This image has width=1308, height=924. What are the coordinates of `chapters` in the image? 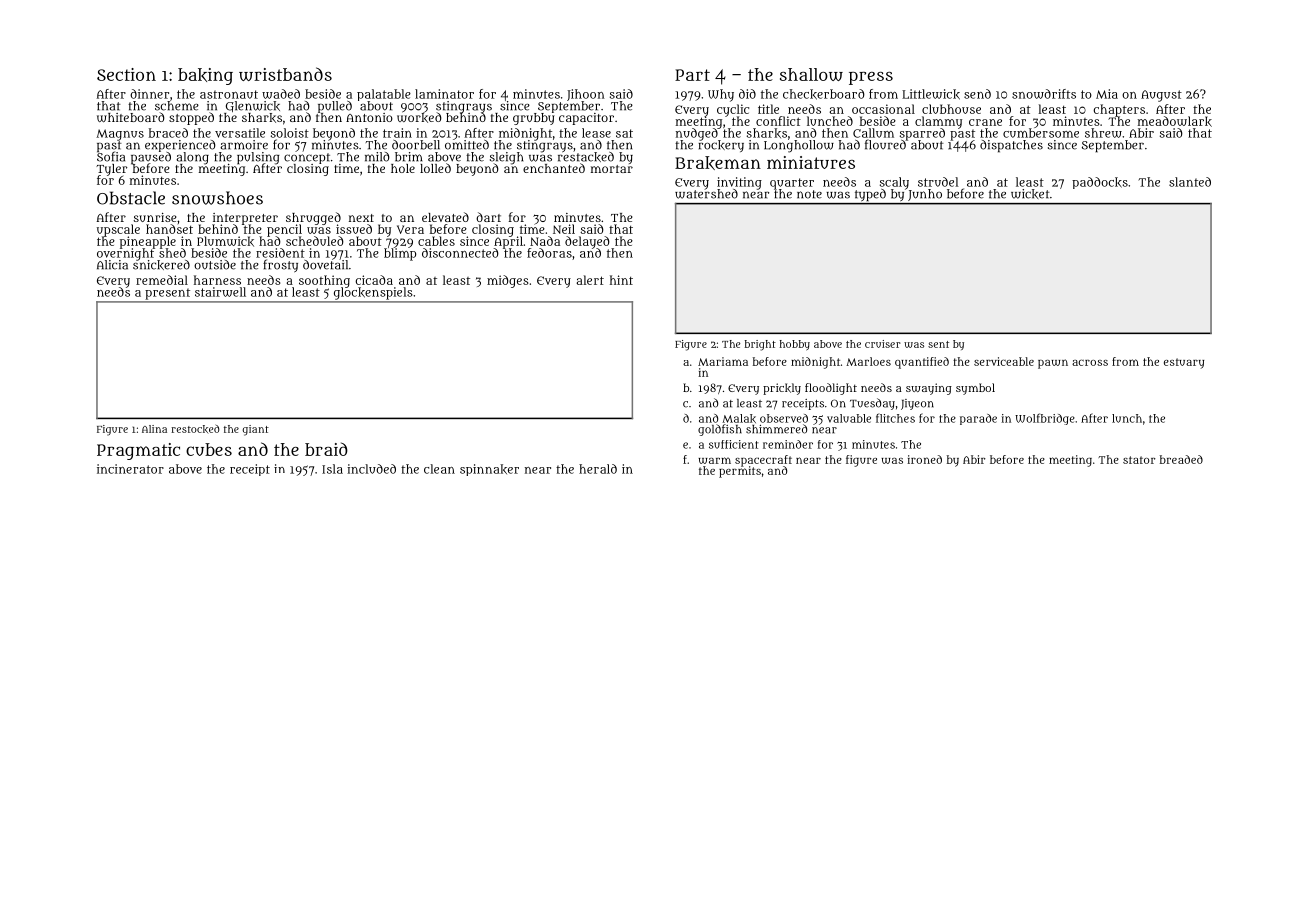 It's located at (1119, 110).
